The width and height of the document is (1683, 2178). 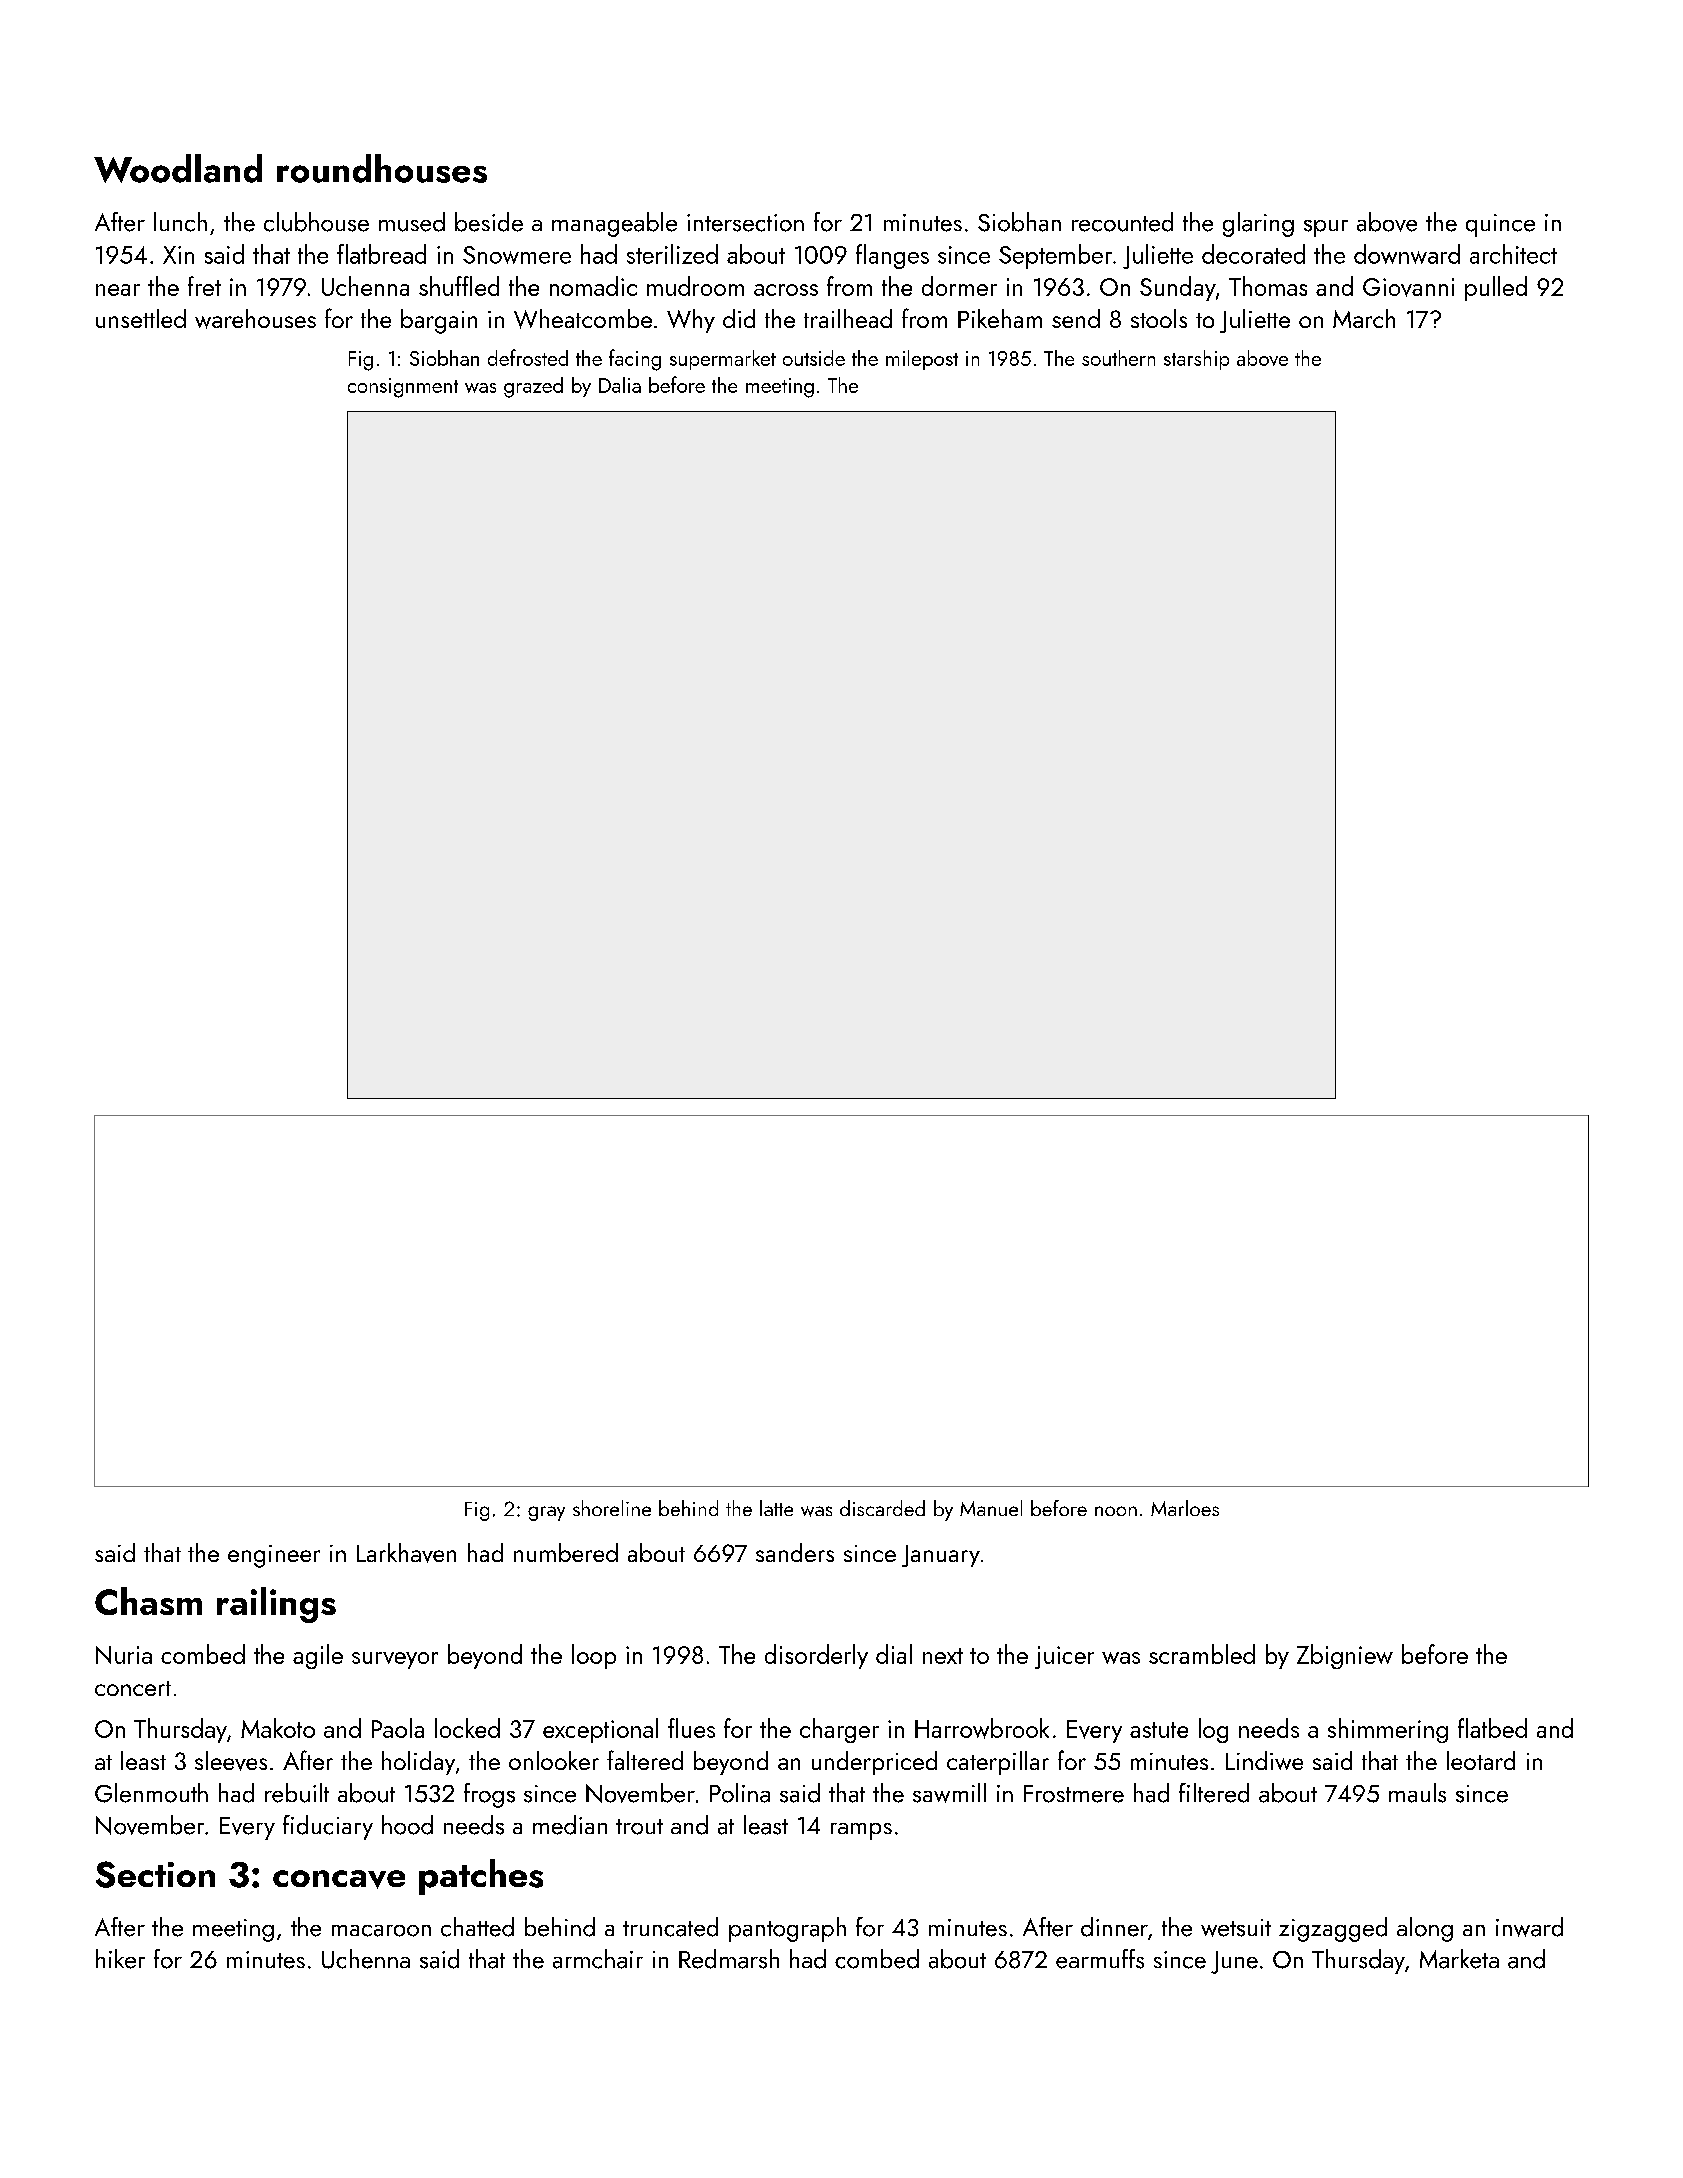 What do you see at coordinates (316, 222) in the document?
I see `clubhouse` at bounding box center [316, 222].
